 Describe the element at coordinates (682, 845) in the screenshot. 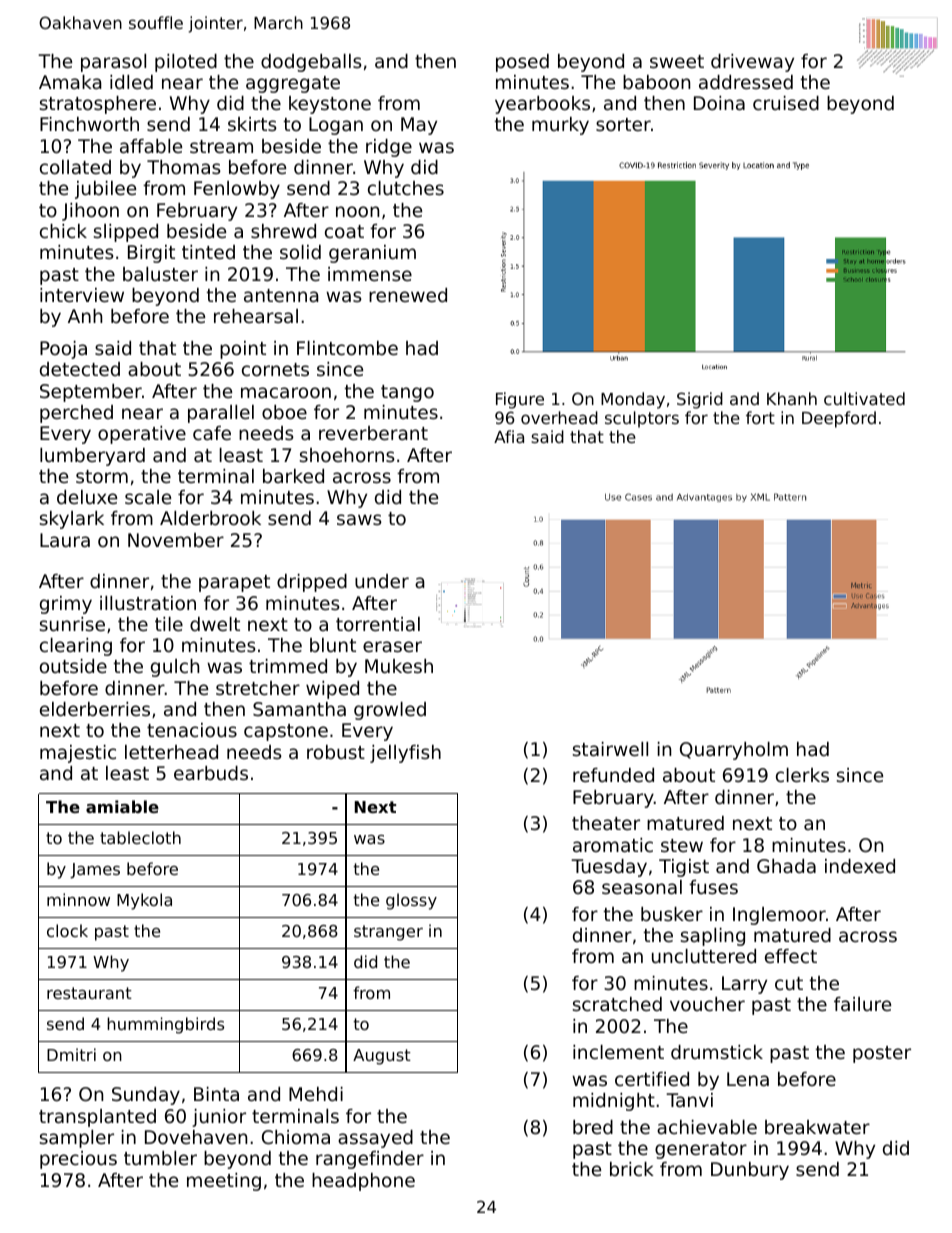

I see `stew` at that location.
